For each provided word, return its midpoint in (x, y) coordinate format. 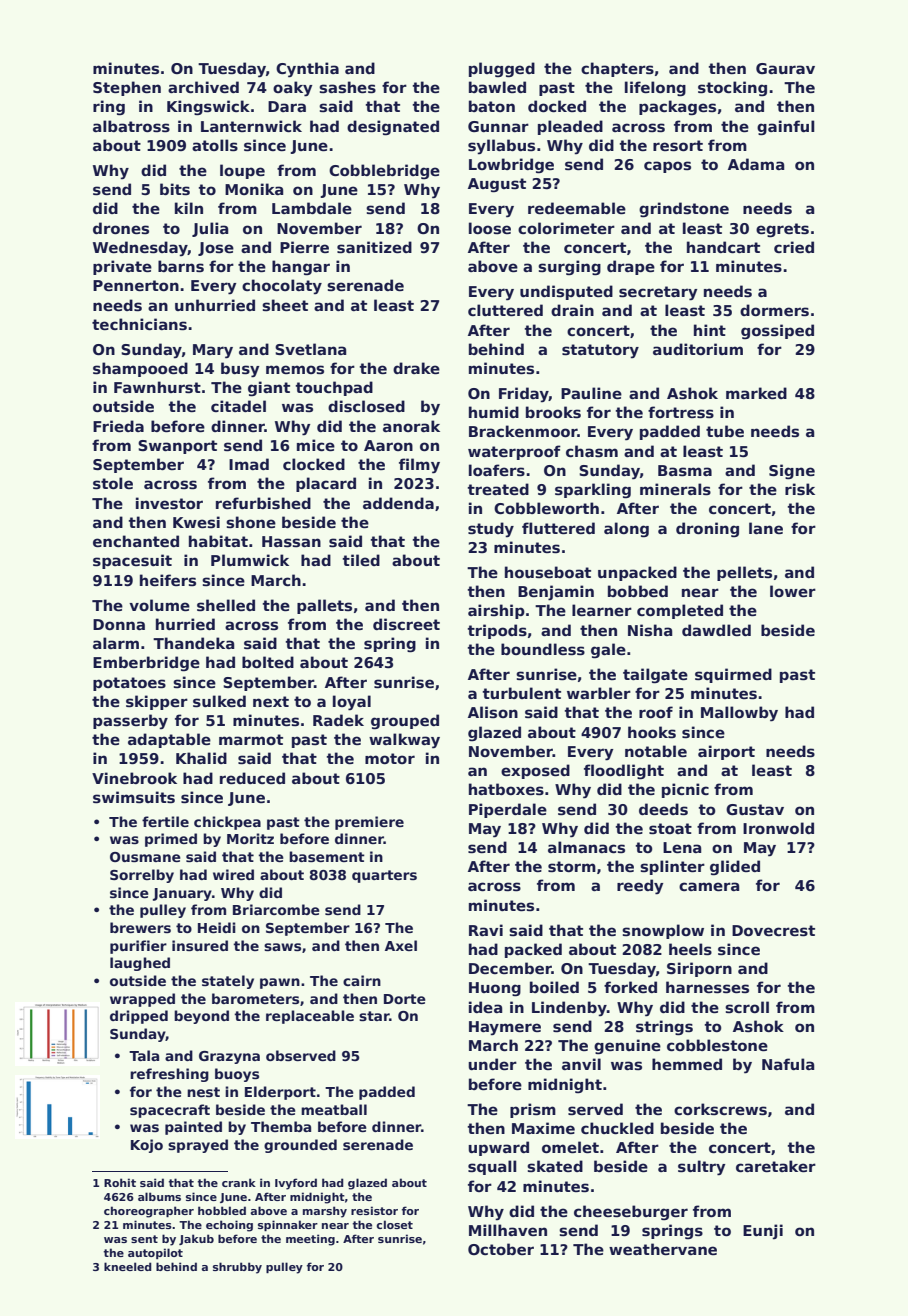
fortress (681, 412)
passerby (130, 722)
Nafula (788, 1064)
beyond (201, 1017)
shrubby (237, 1268)
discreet (406, 624)
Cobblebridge (384, 171)
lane (766, 528)
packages (677, 108)
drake (416, 368)
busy (240, 370)
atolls (215, 145)
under (492, 1064)
